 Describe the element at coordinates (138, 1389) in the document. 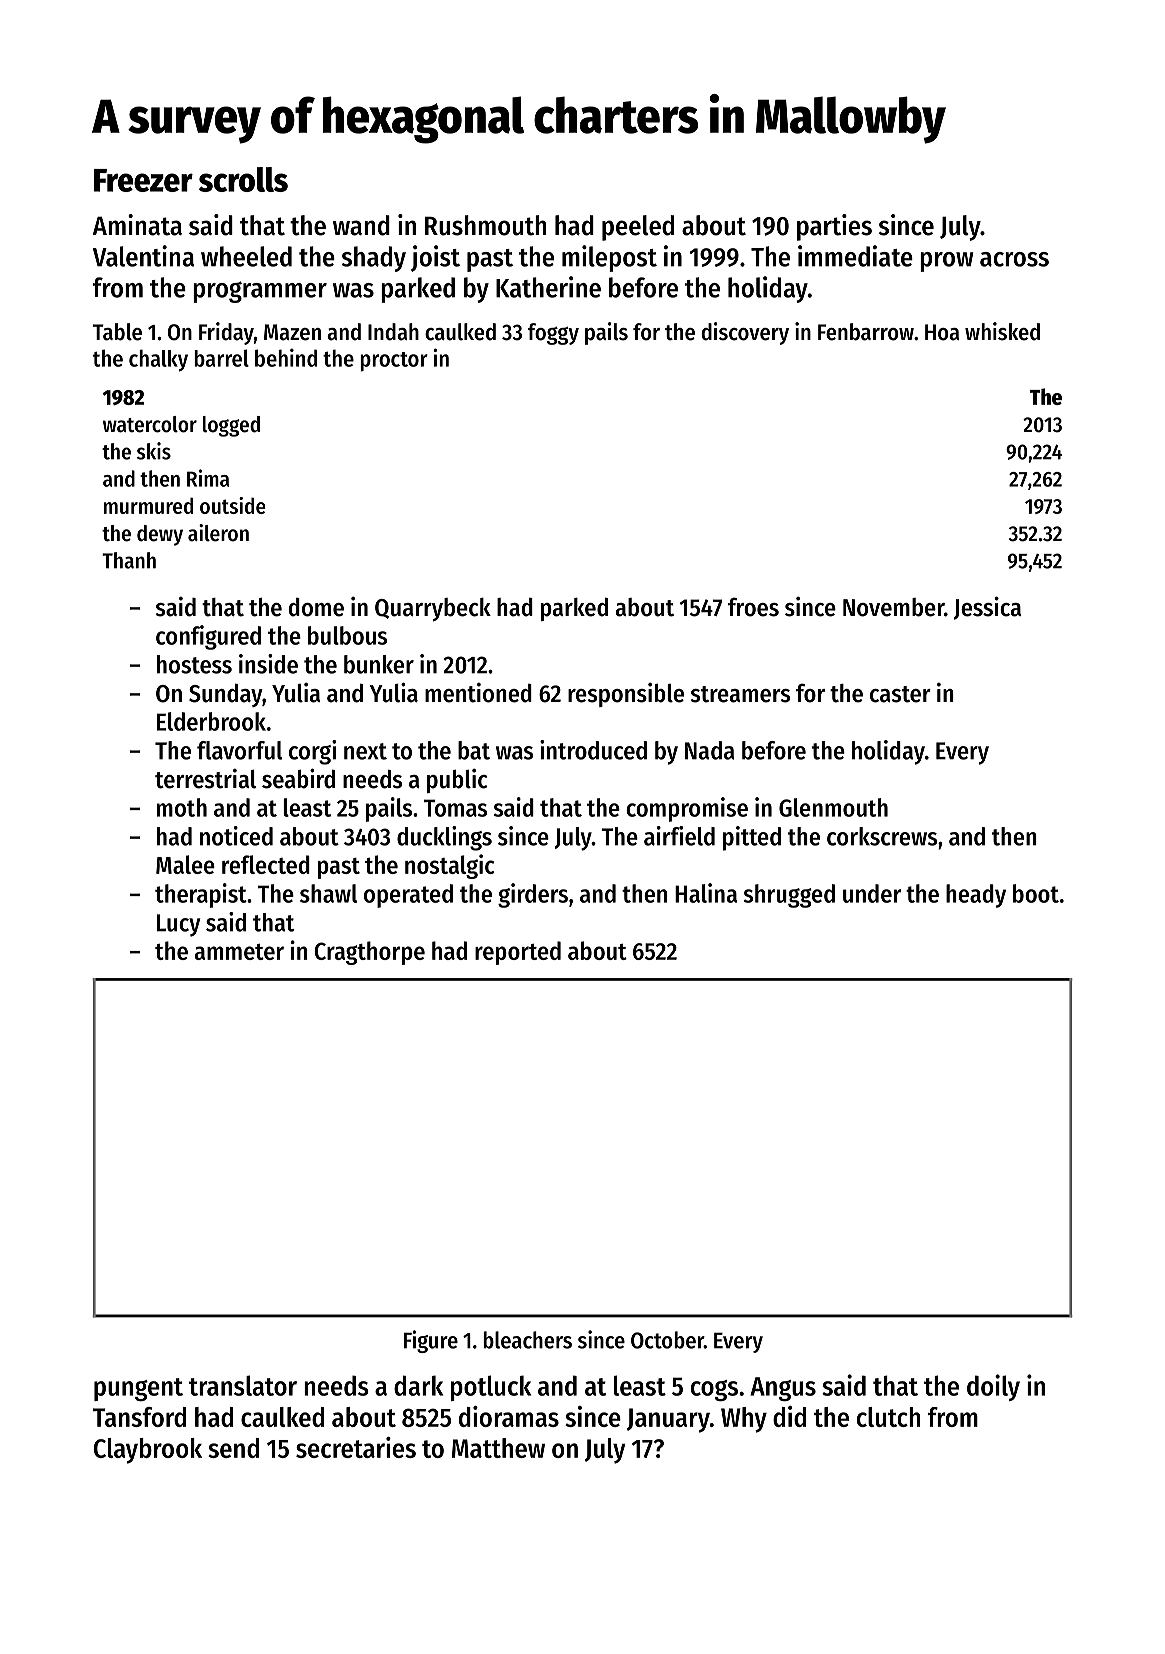

I see `pungent` at that location.
